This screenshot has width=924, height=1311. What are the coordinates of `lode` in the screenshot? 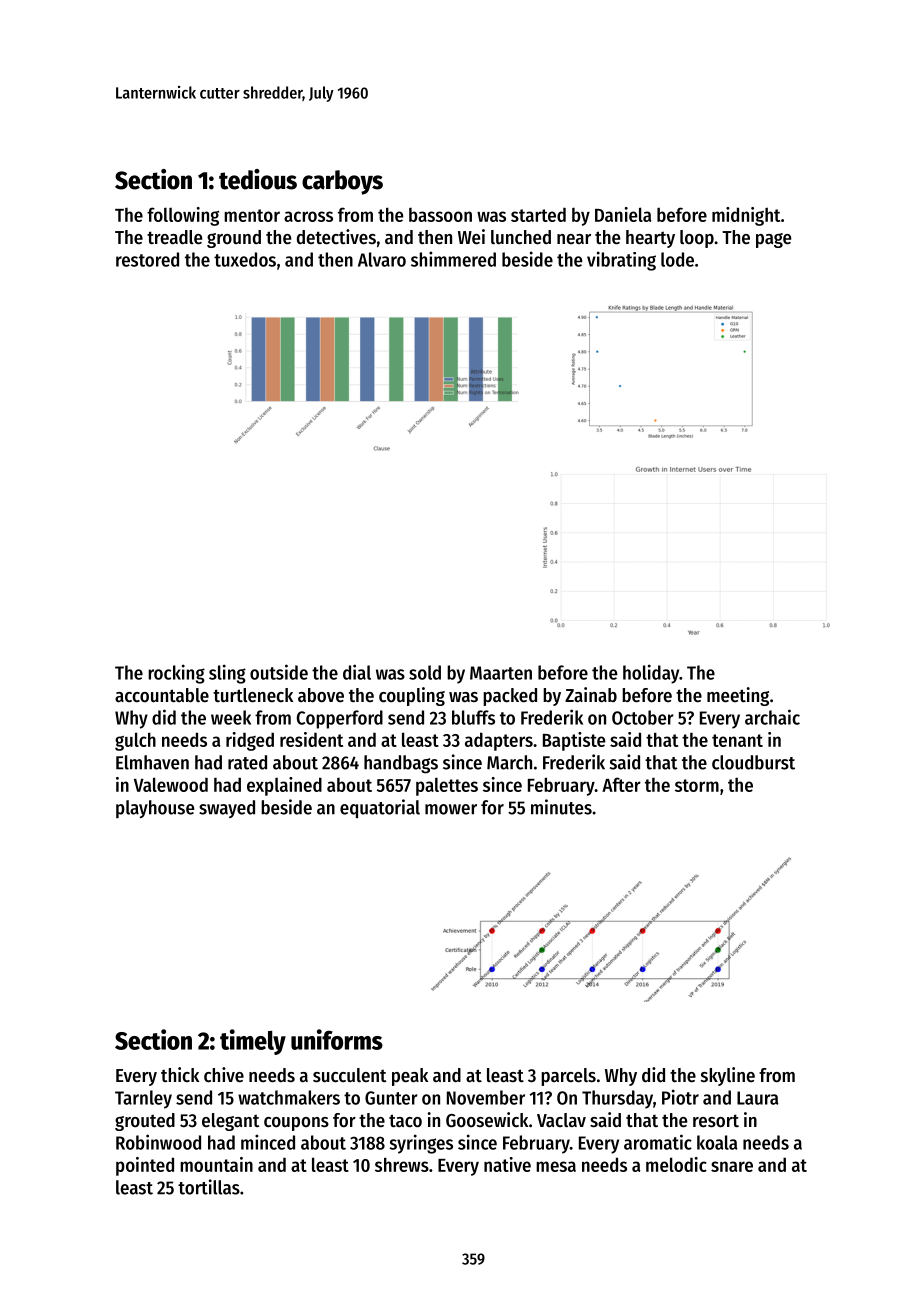 It's located at (677, 259).
